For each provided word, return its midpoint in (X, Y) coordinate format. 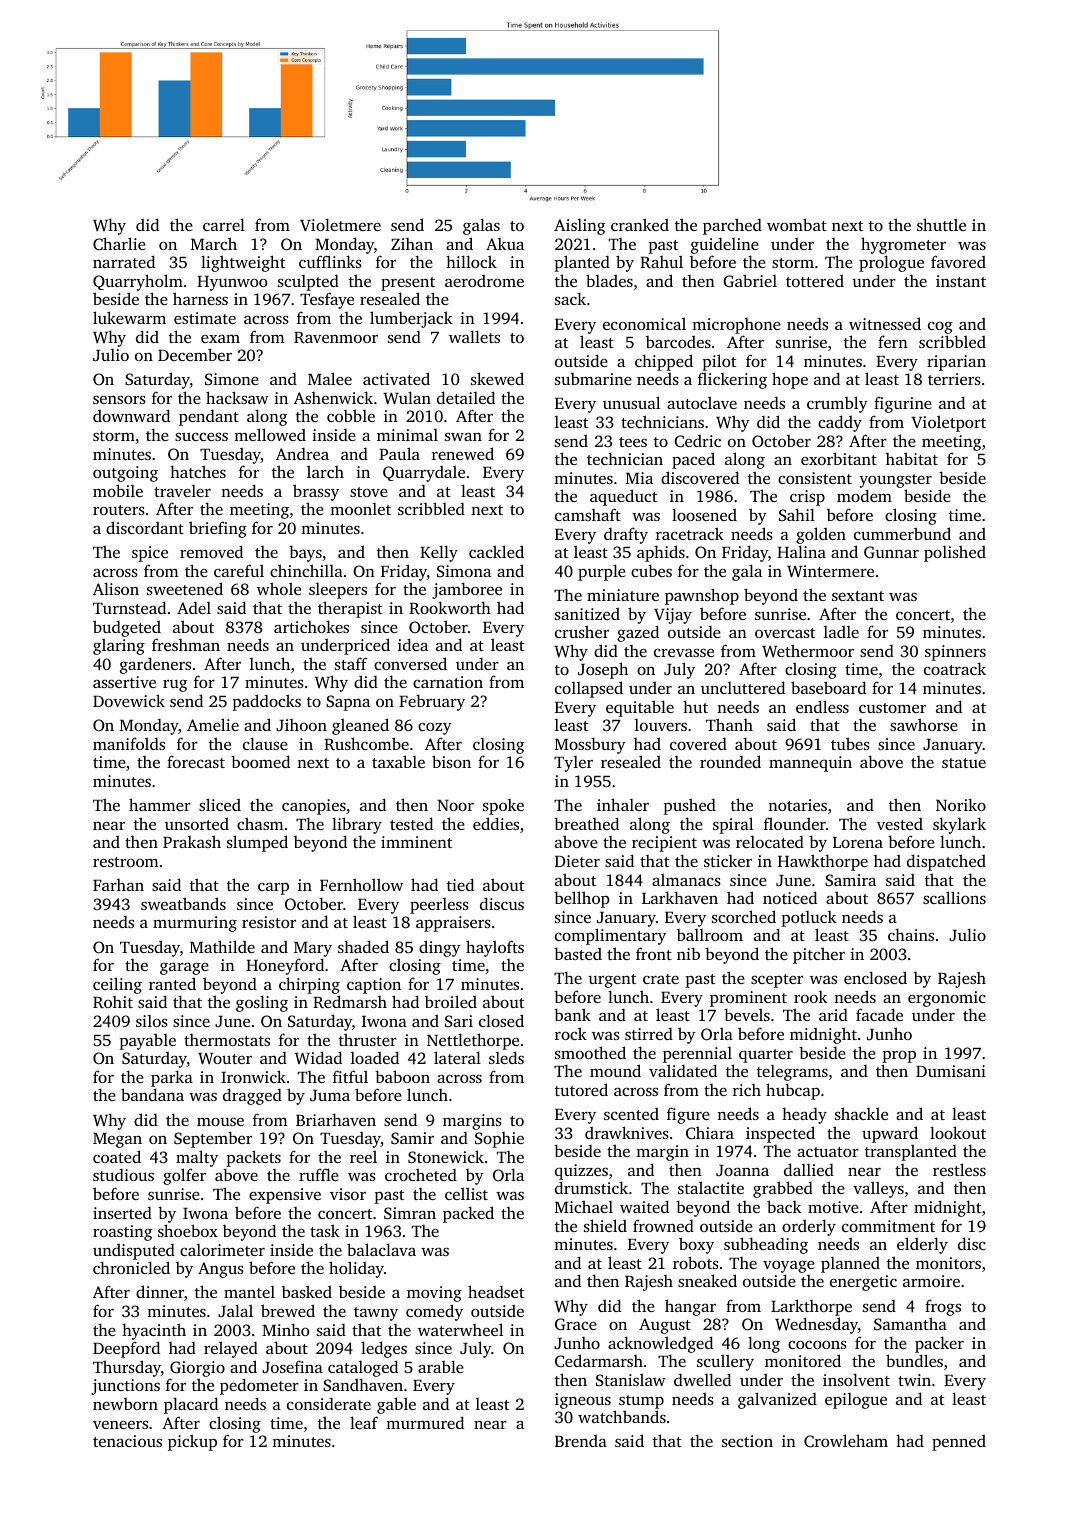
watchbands (622, 1416)
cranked (640, 224)
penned (959, 1443)
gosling (262, 1003)
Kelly (439, 553)
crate (661, 979)
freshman (186, 644)
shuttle (941, 224)
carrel (224, 224)
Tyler (573, 764)
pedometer (259, 1386)
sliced (220, 804)
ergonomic (947, 999)
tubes (850, 743)
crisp (807, 498)
